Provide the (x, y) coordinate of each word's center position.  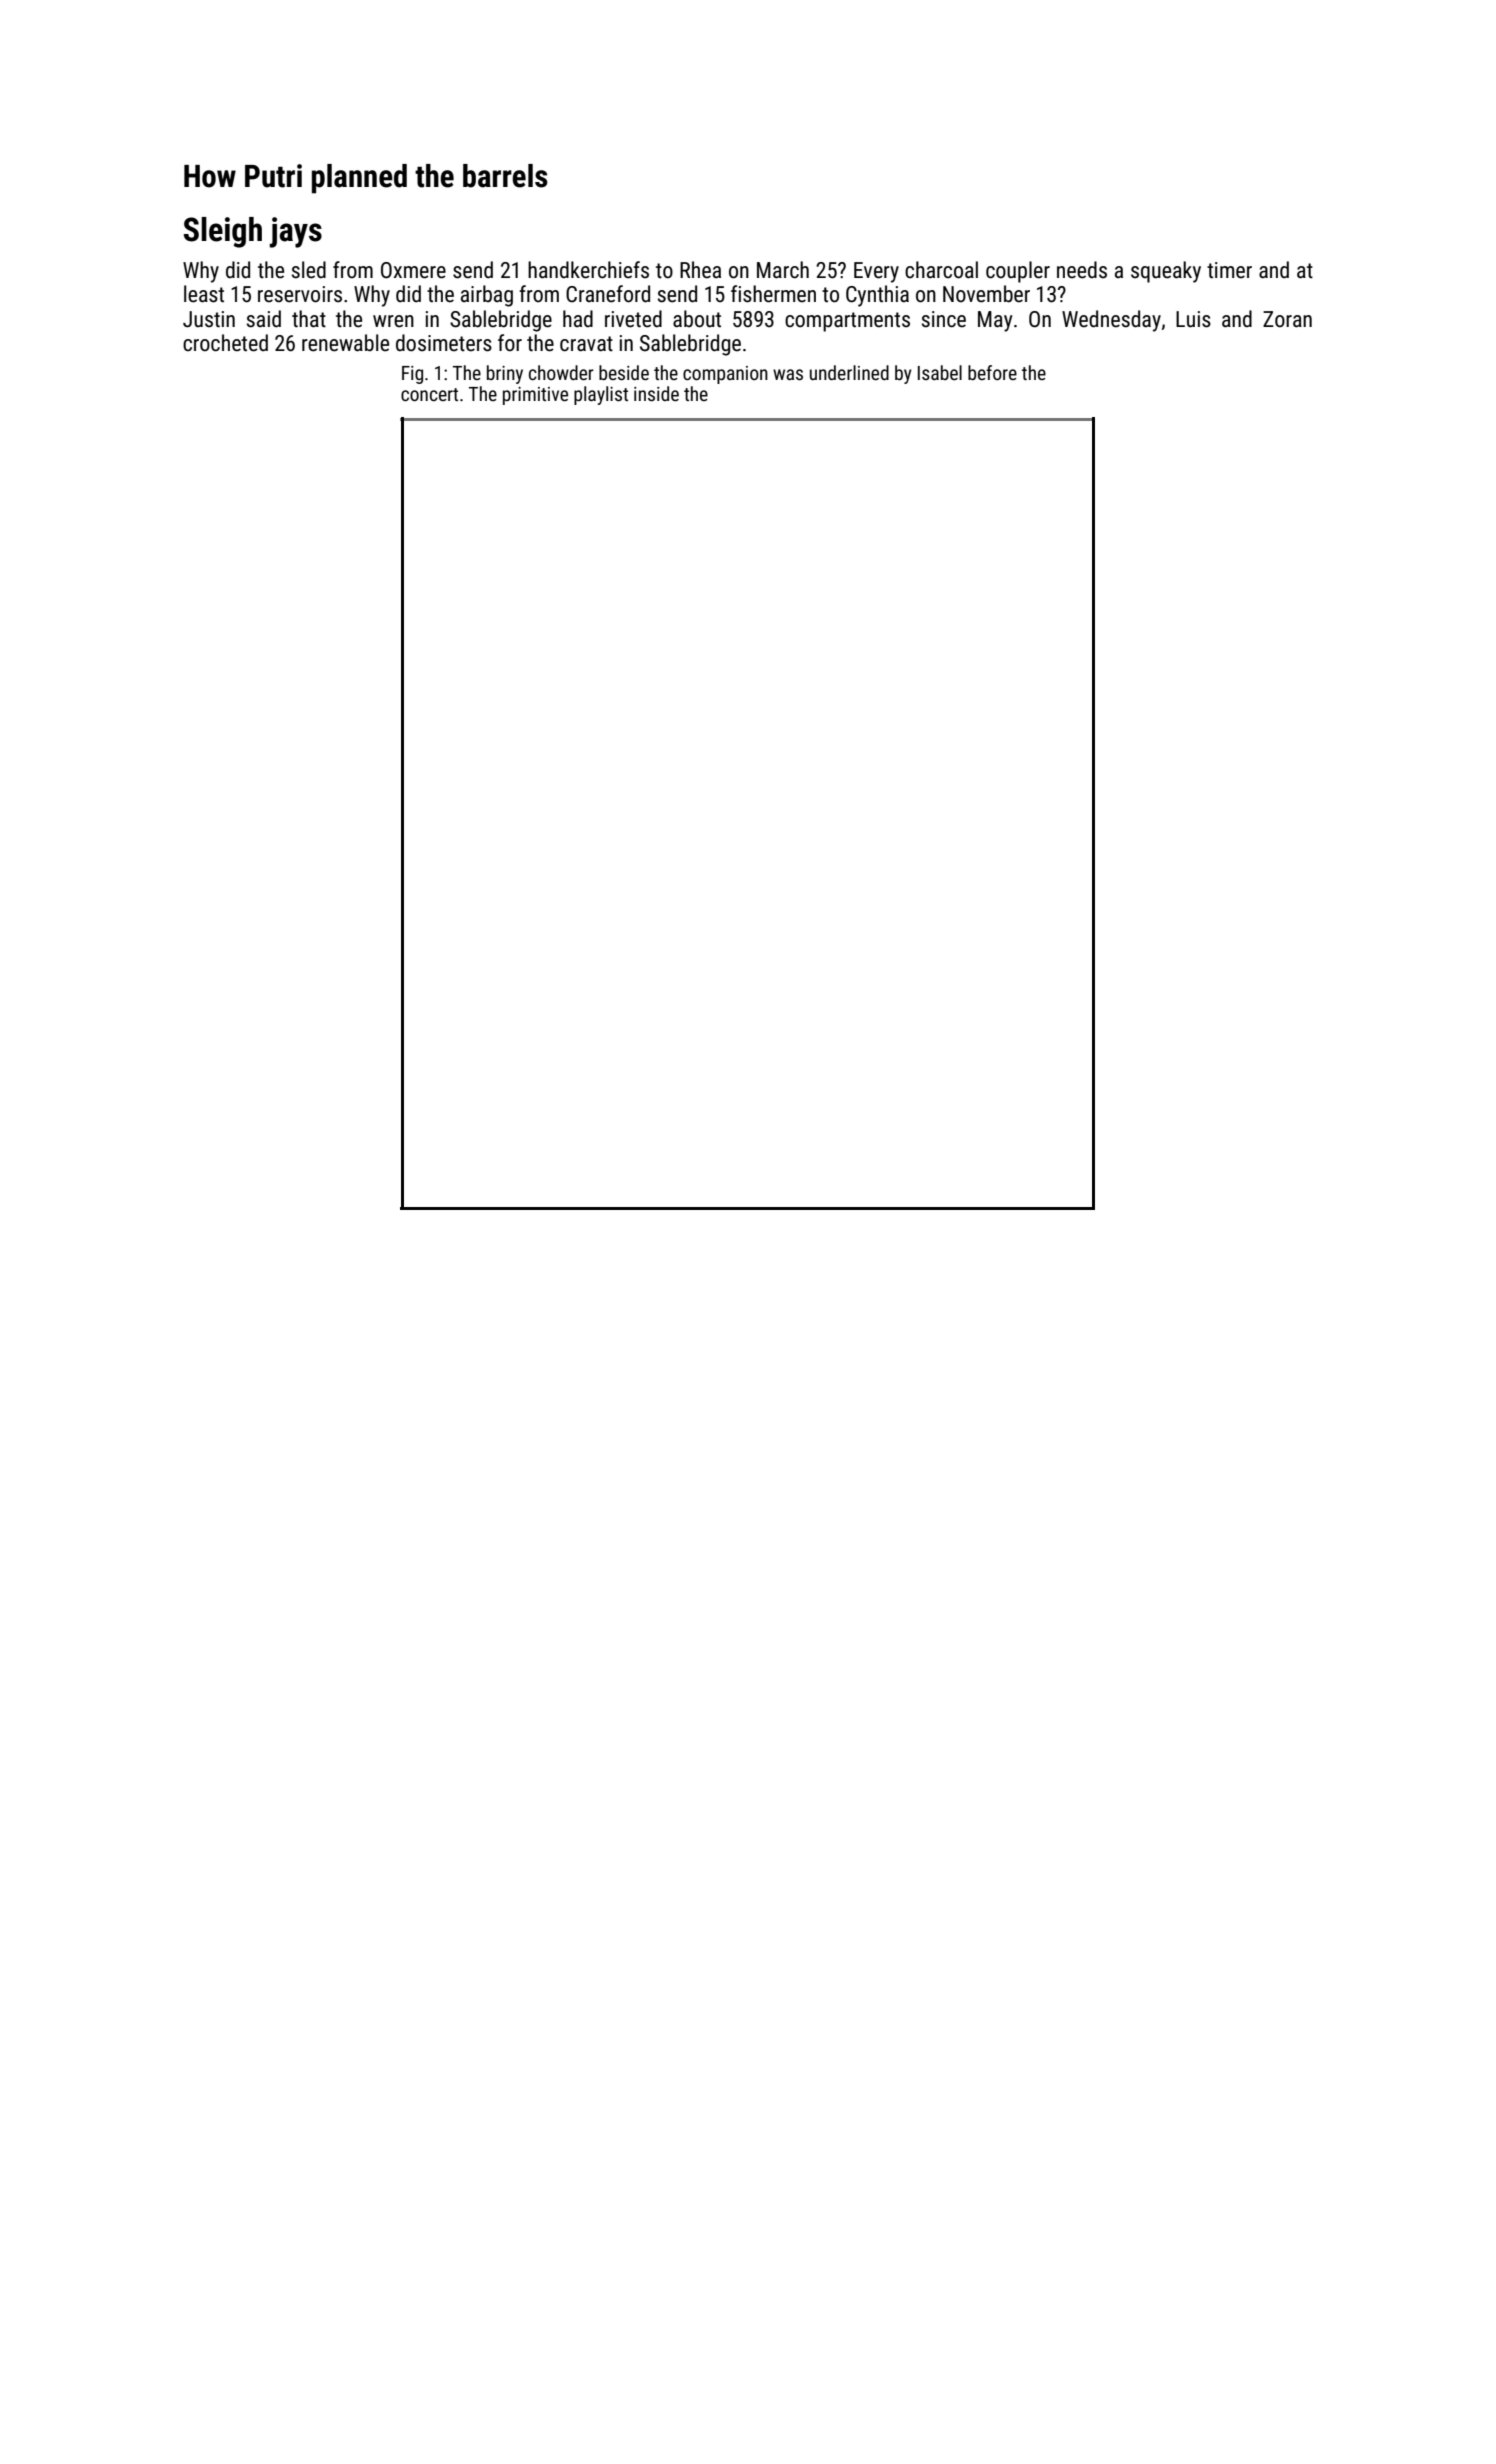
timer (1229, 270)
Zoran (1287, 319)
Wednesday (1111, 321)
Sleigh (222, 232)
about (697, 319)
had (578, 318)
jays (295, 232)
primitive (535, 396)
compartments (847, 322)
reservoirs (300, 294)
